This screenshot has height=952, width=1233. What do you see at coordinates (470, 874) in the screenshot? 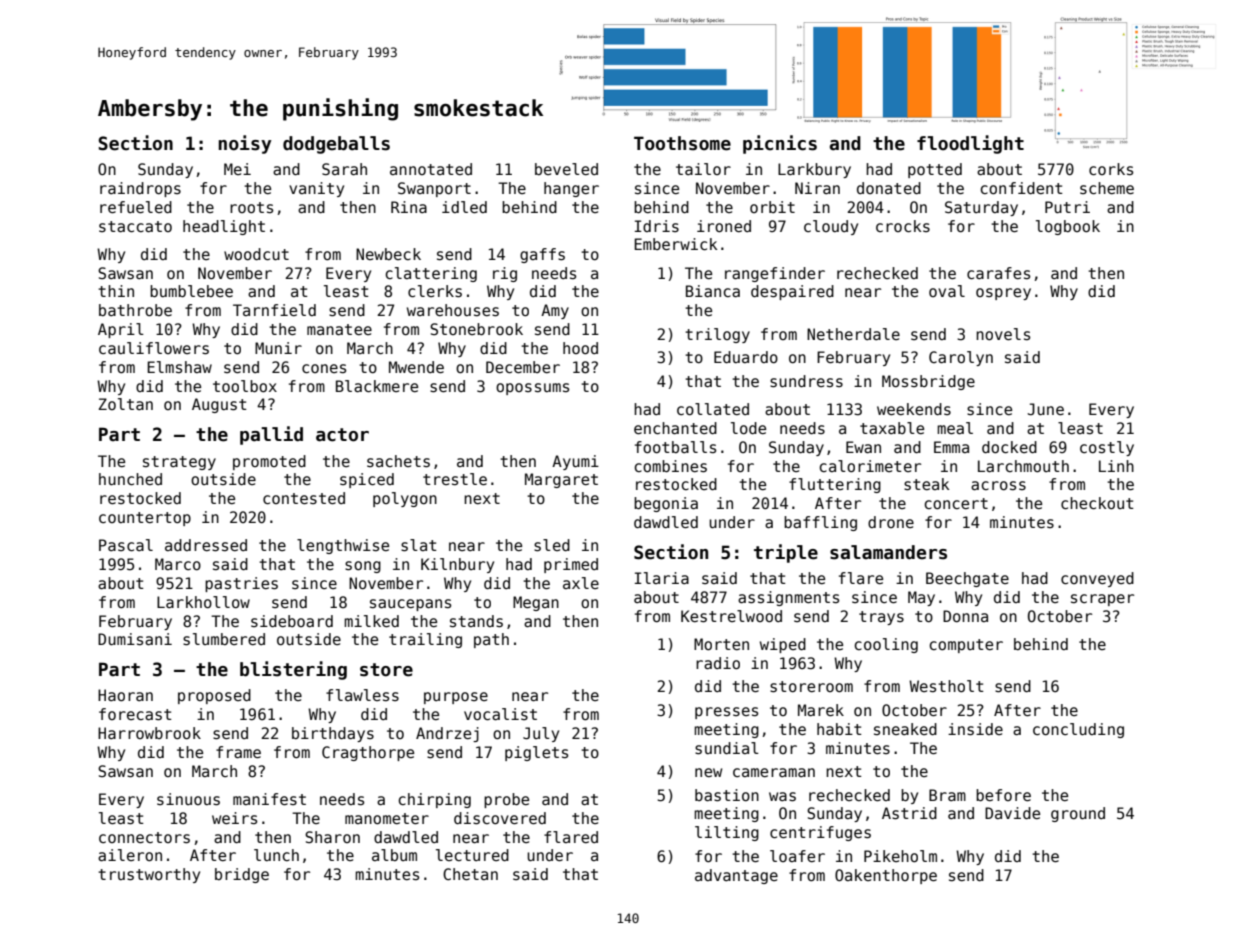
I see `Chetan` at bounding box center [470, 874].
